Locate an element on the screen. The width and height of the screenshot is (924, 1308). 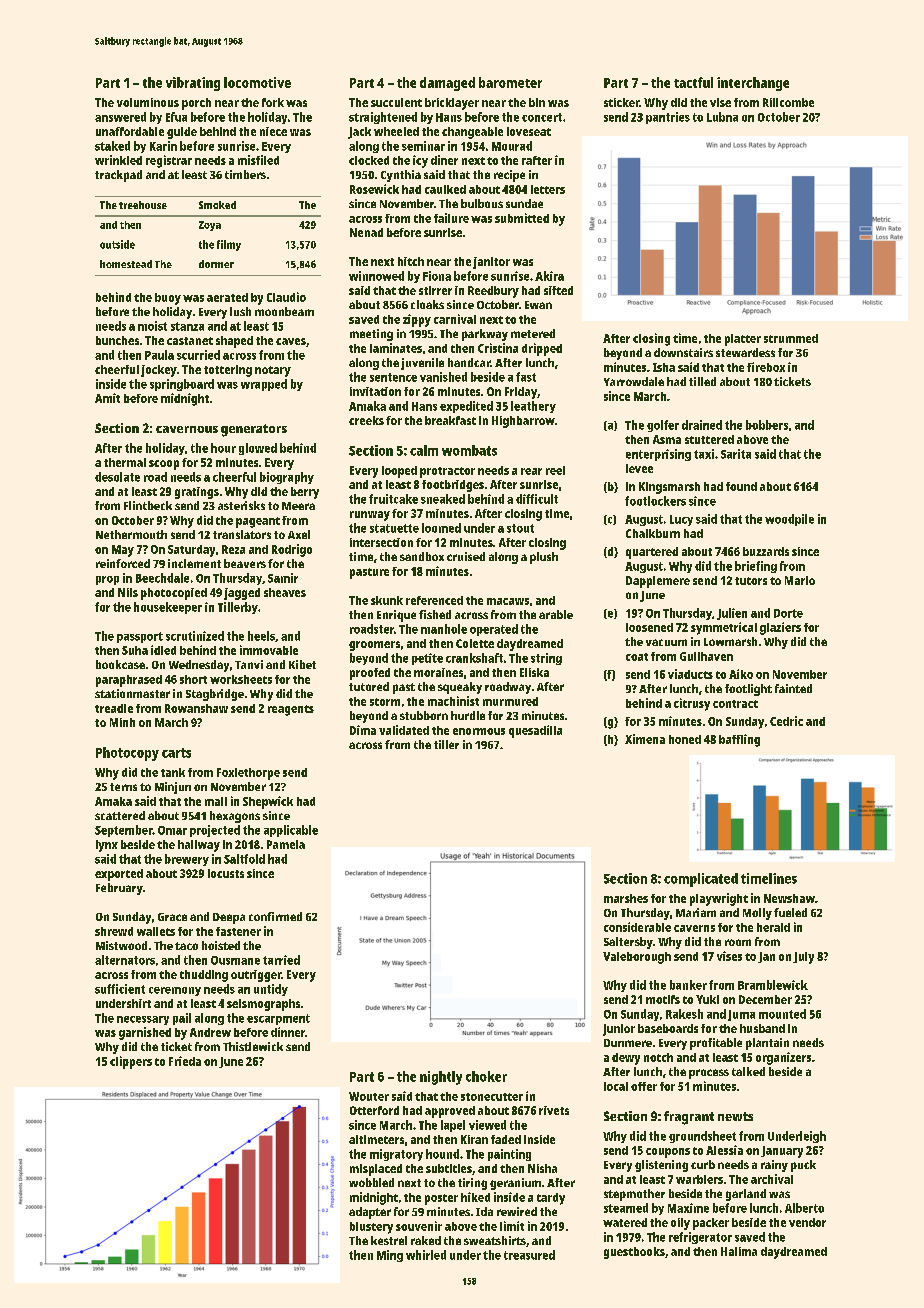
Ximena is located at coordinates (645, 739).
